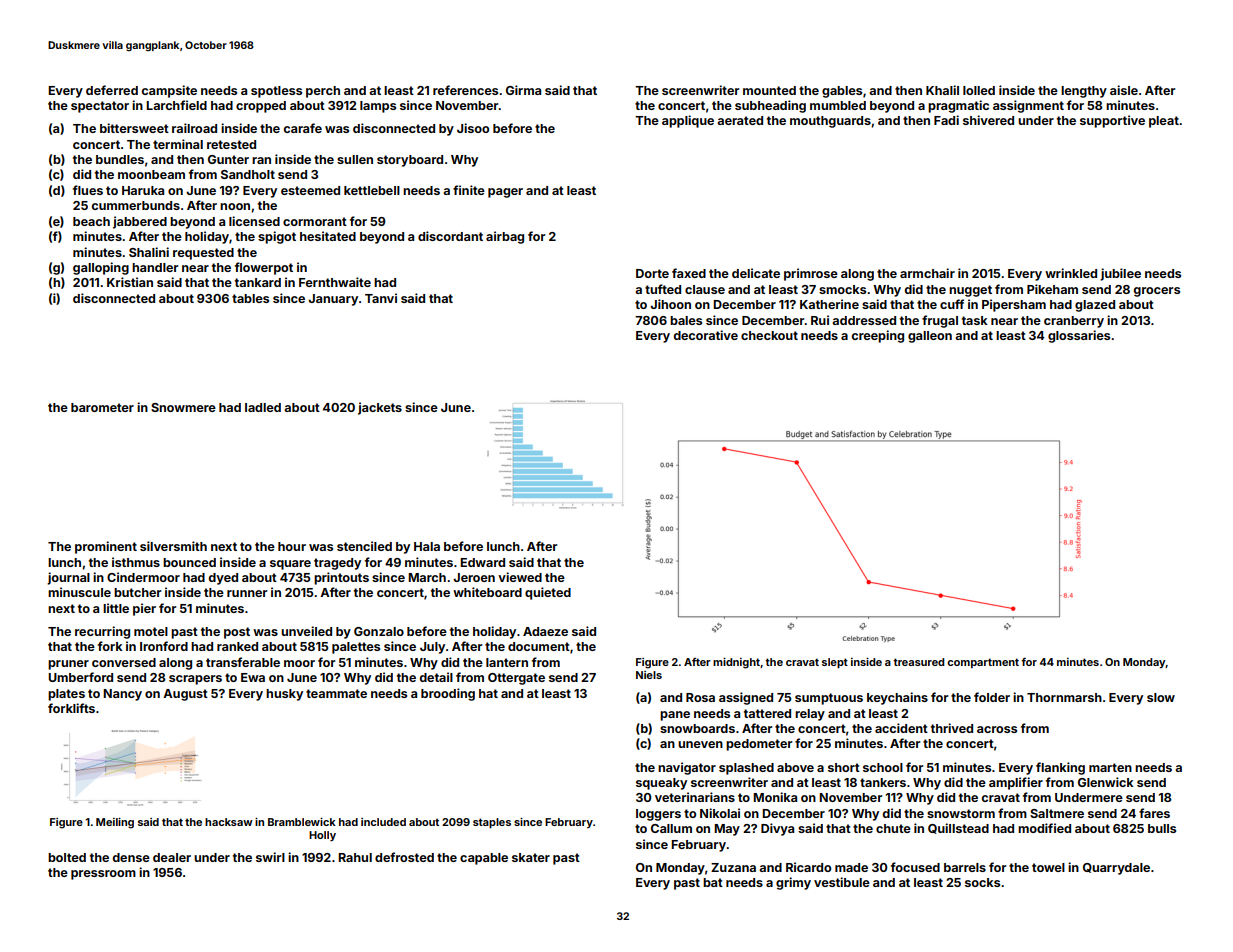 This screenshot has height=952, width=1233. What do you see at coordinates (372, 190) in the screenshot?
I see `kettlebell` at bounding box center [372, 190].
